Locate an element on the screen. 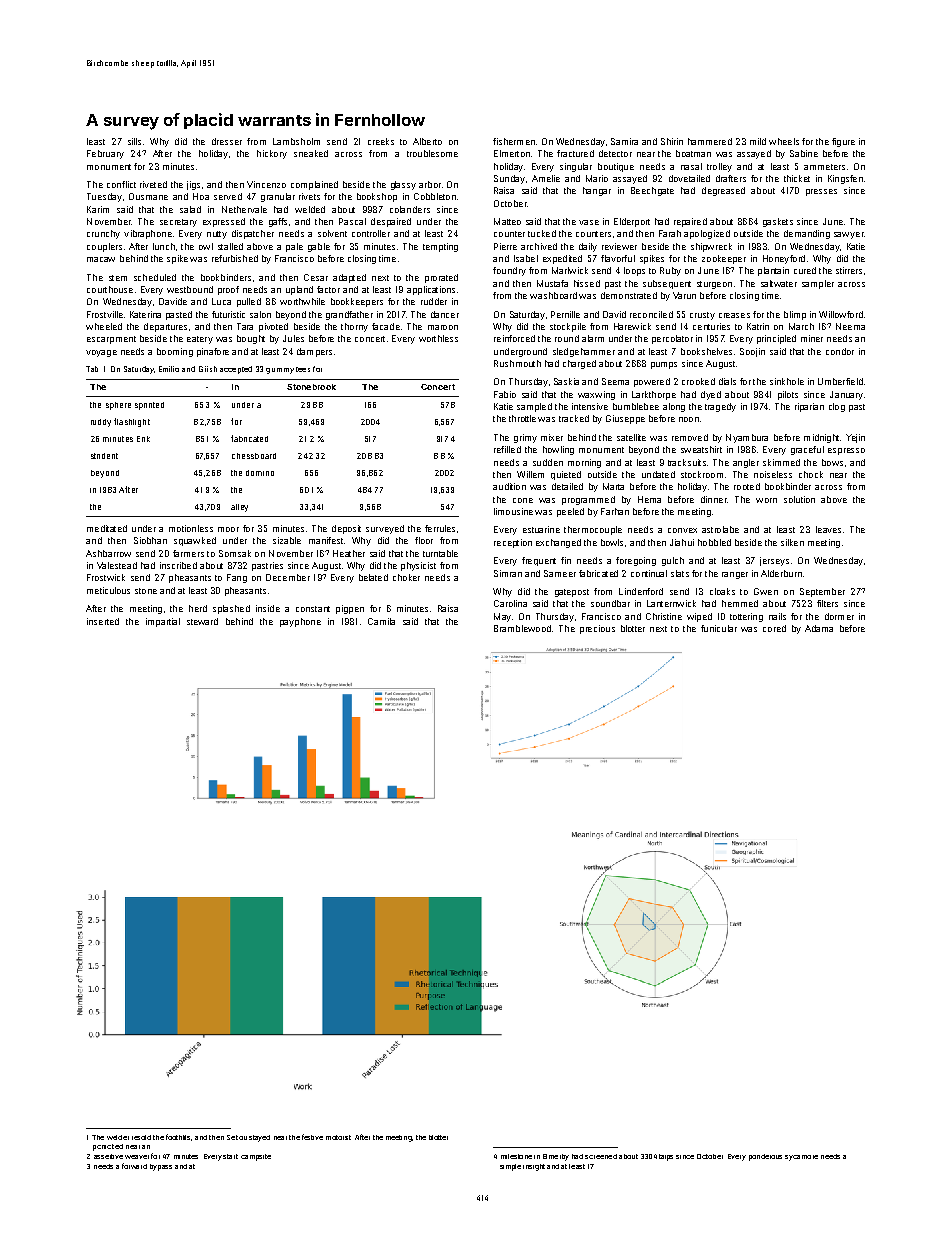 The width and height of the screenshot is (952, 1233). Siobhan is located at coordinates (150, 540).
